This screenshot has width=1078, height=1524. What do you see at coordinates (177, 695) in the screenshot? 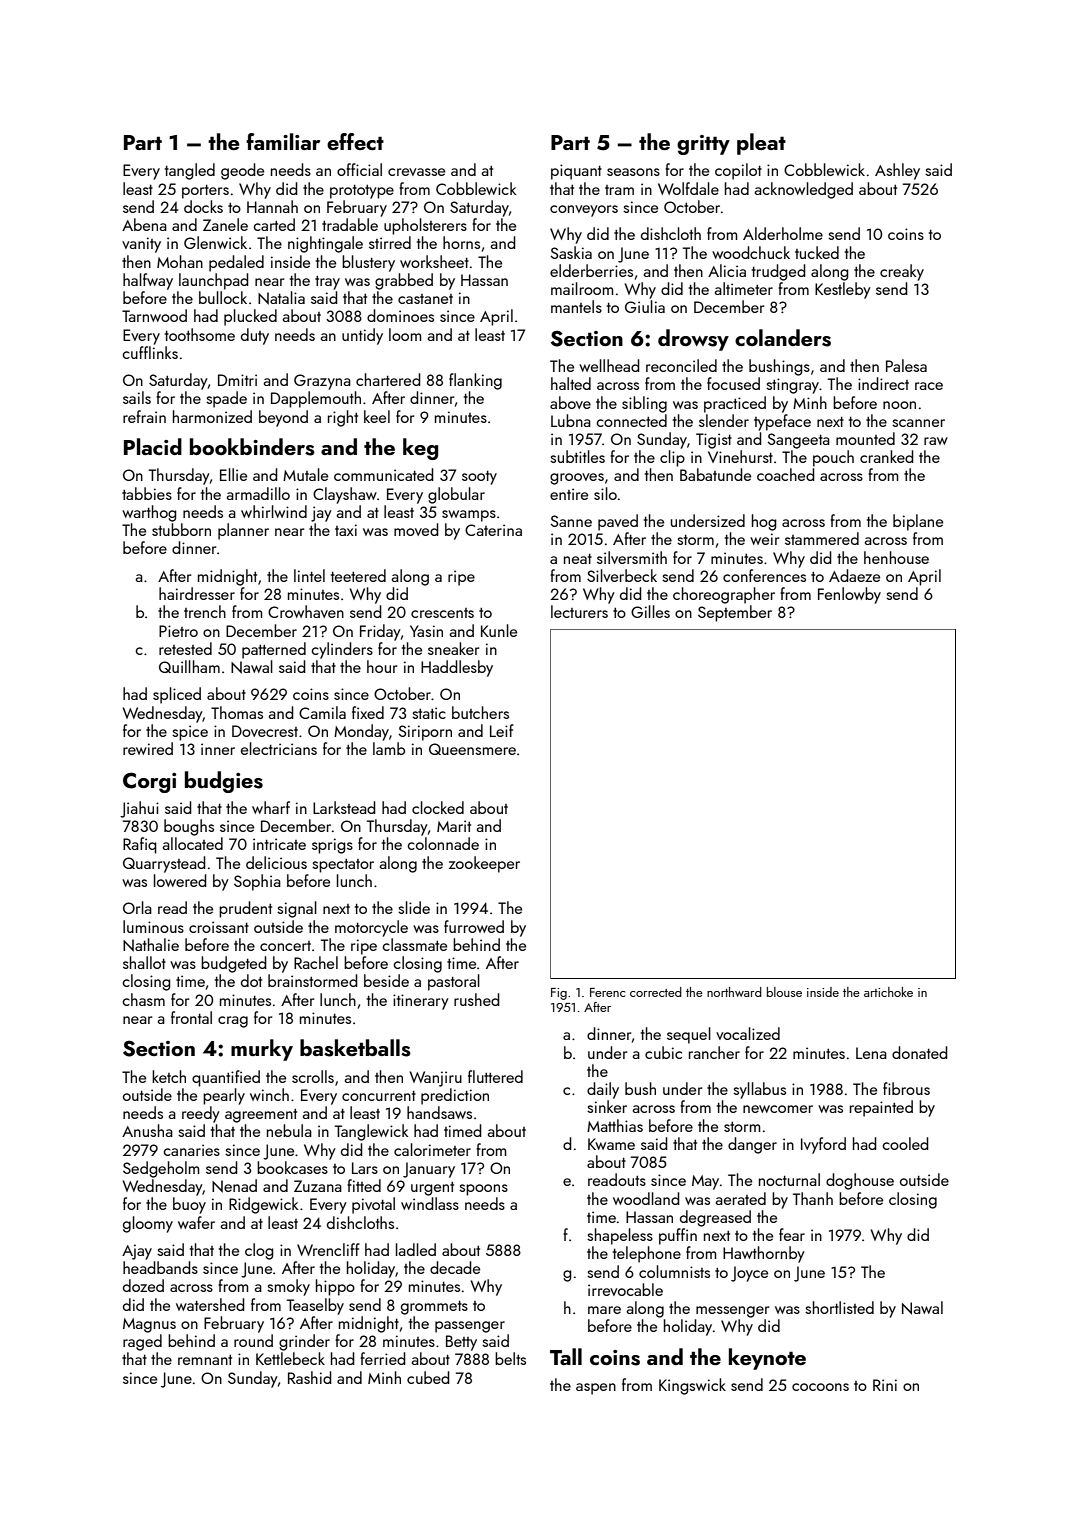
I see `spliced` at bounding box center [177, 695].
